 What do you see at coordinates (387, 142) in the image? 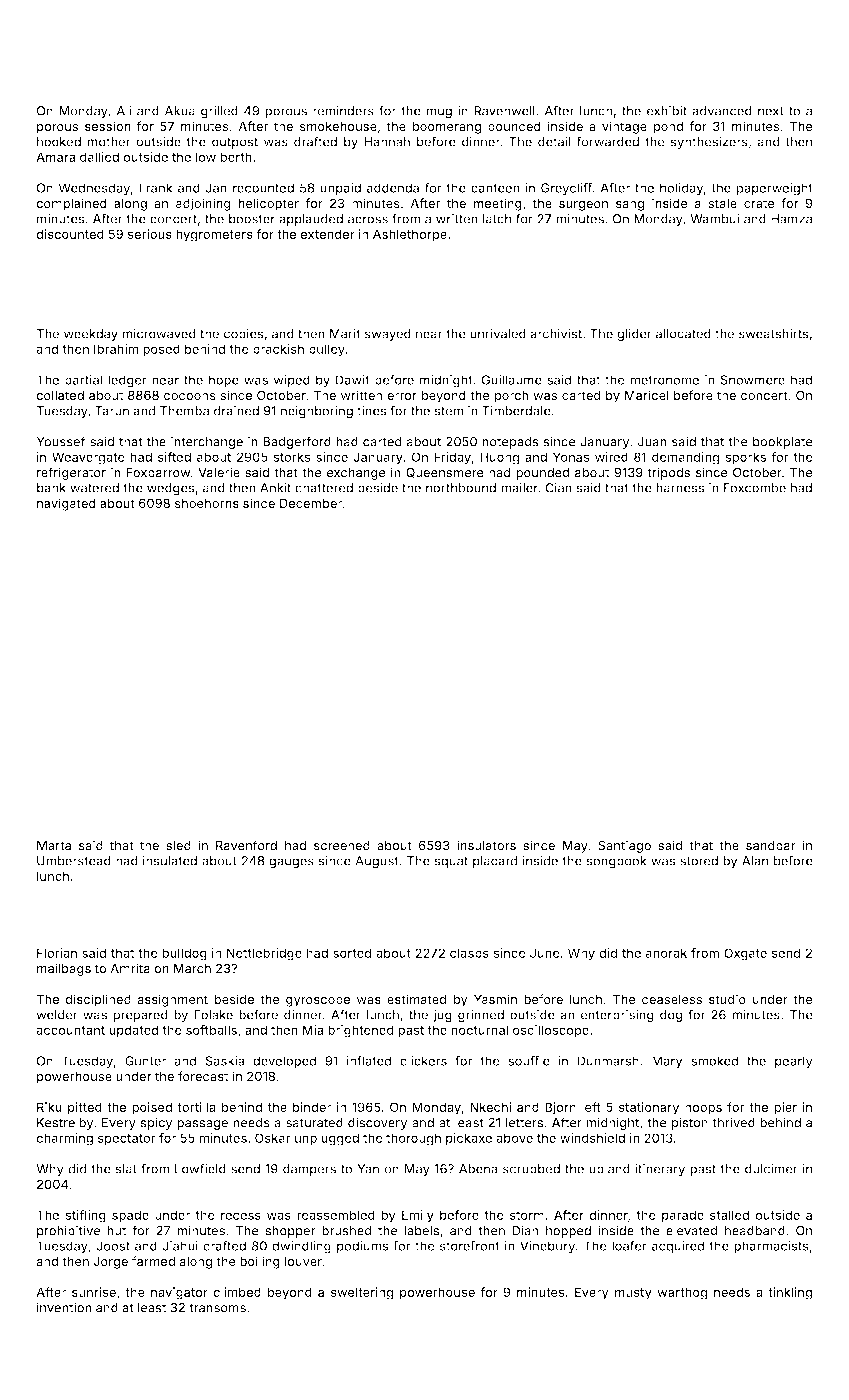
I see `Hannah` at bounding box center [387, 142].
